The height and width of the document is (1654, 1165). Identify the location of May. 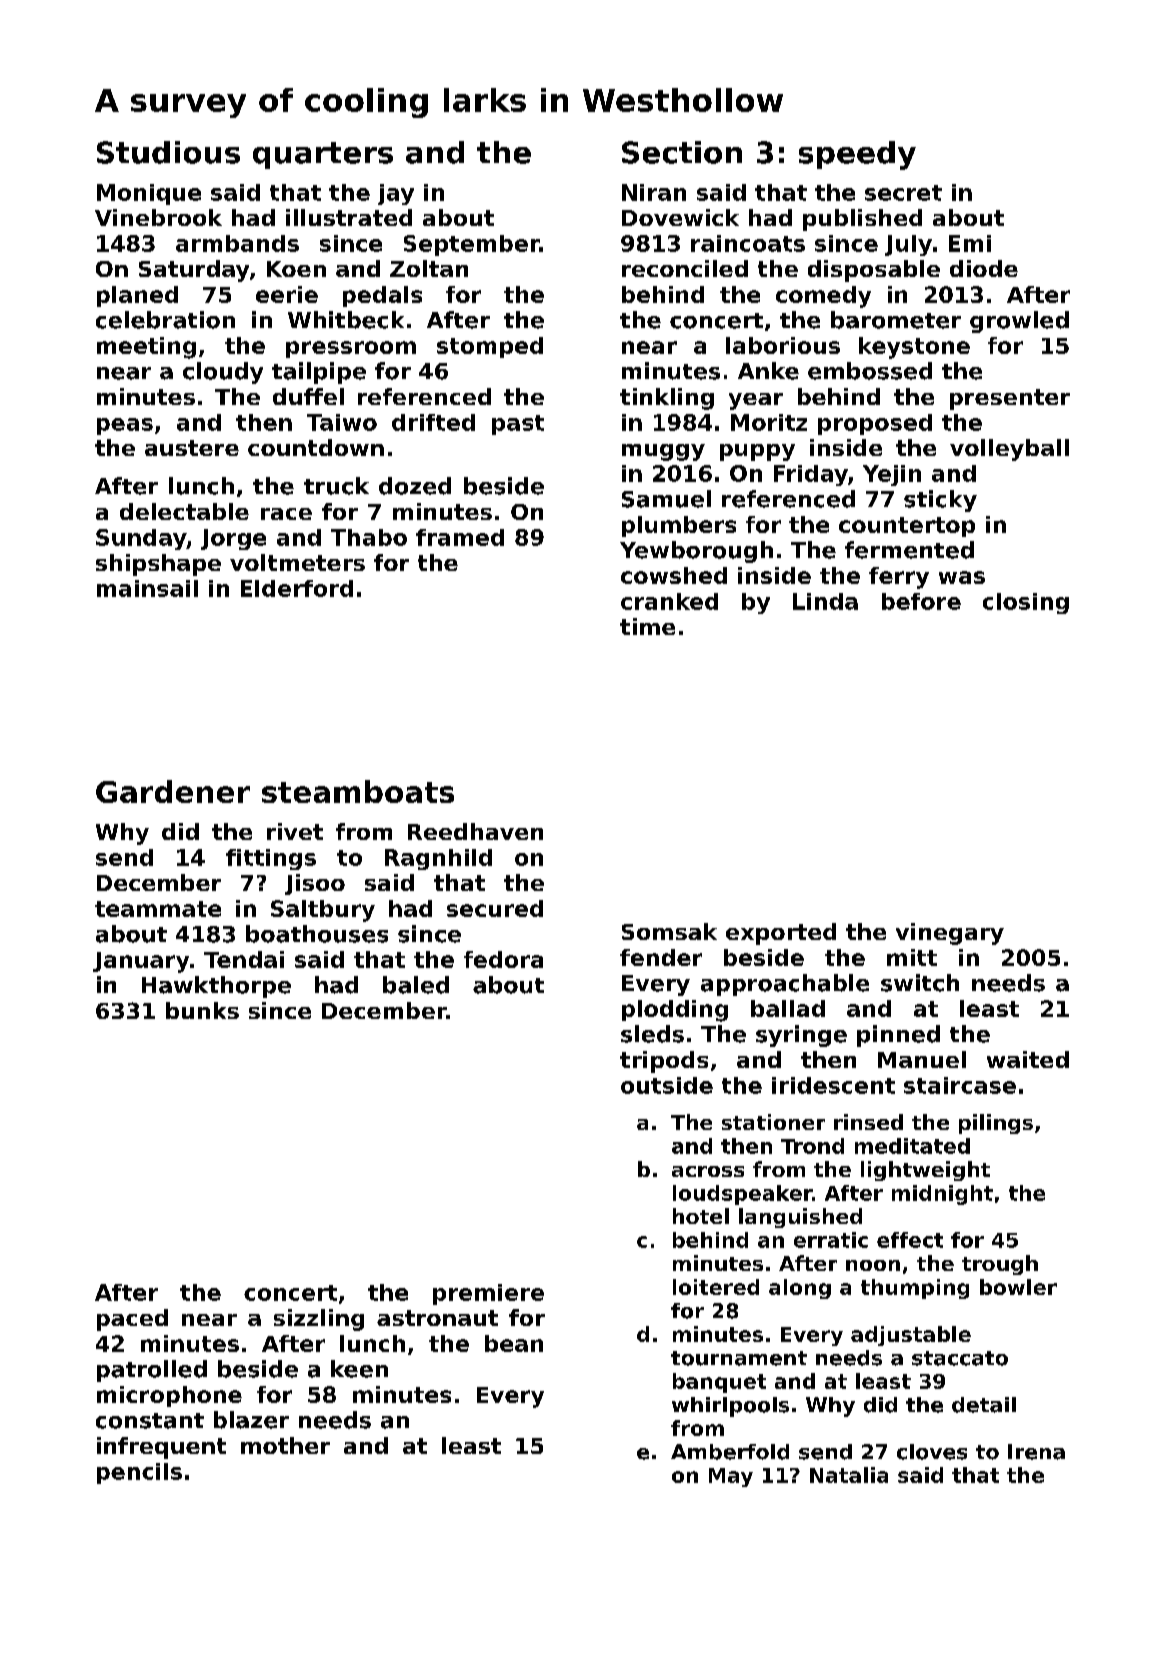
(731, 1477).
